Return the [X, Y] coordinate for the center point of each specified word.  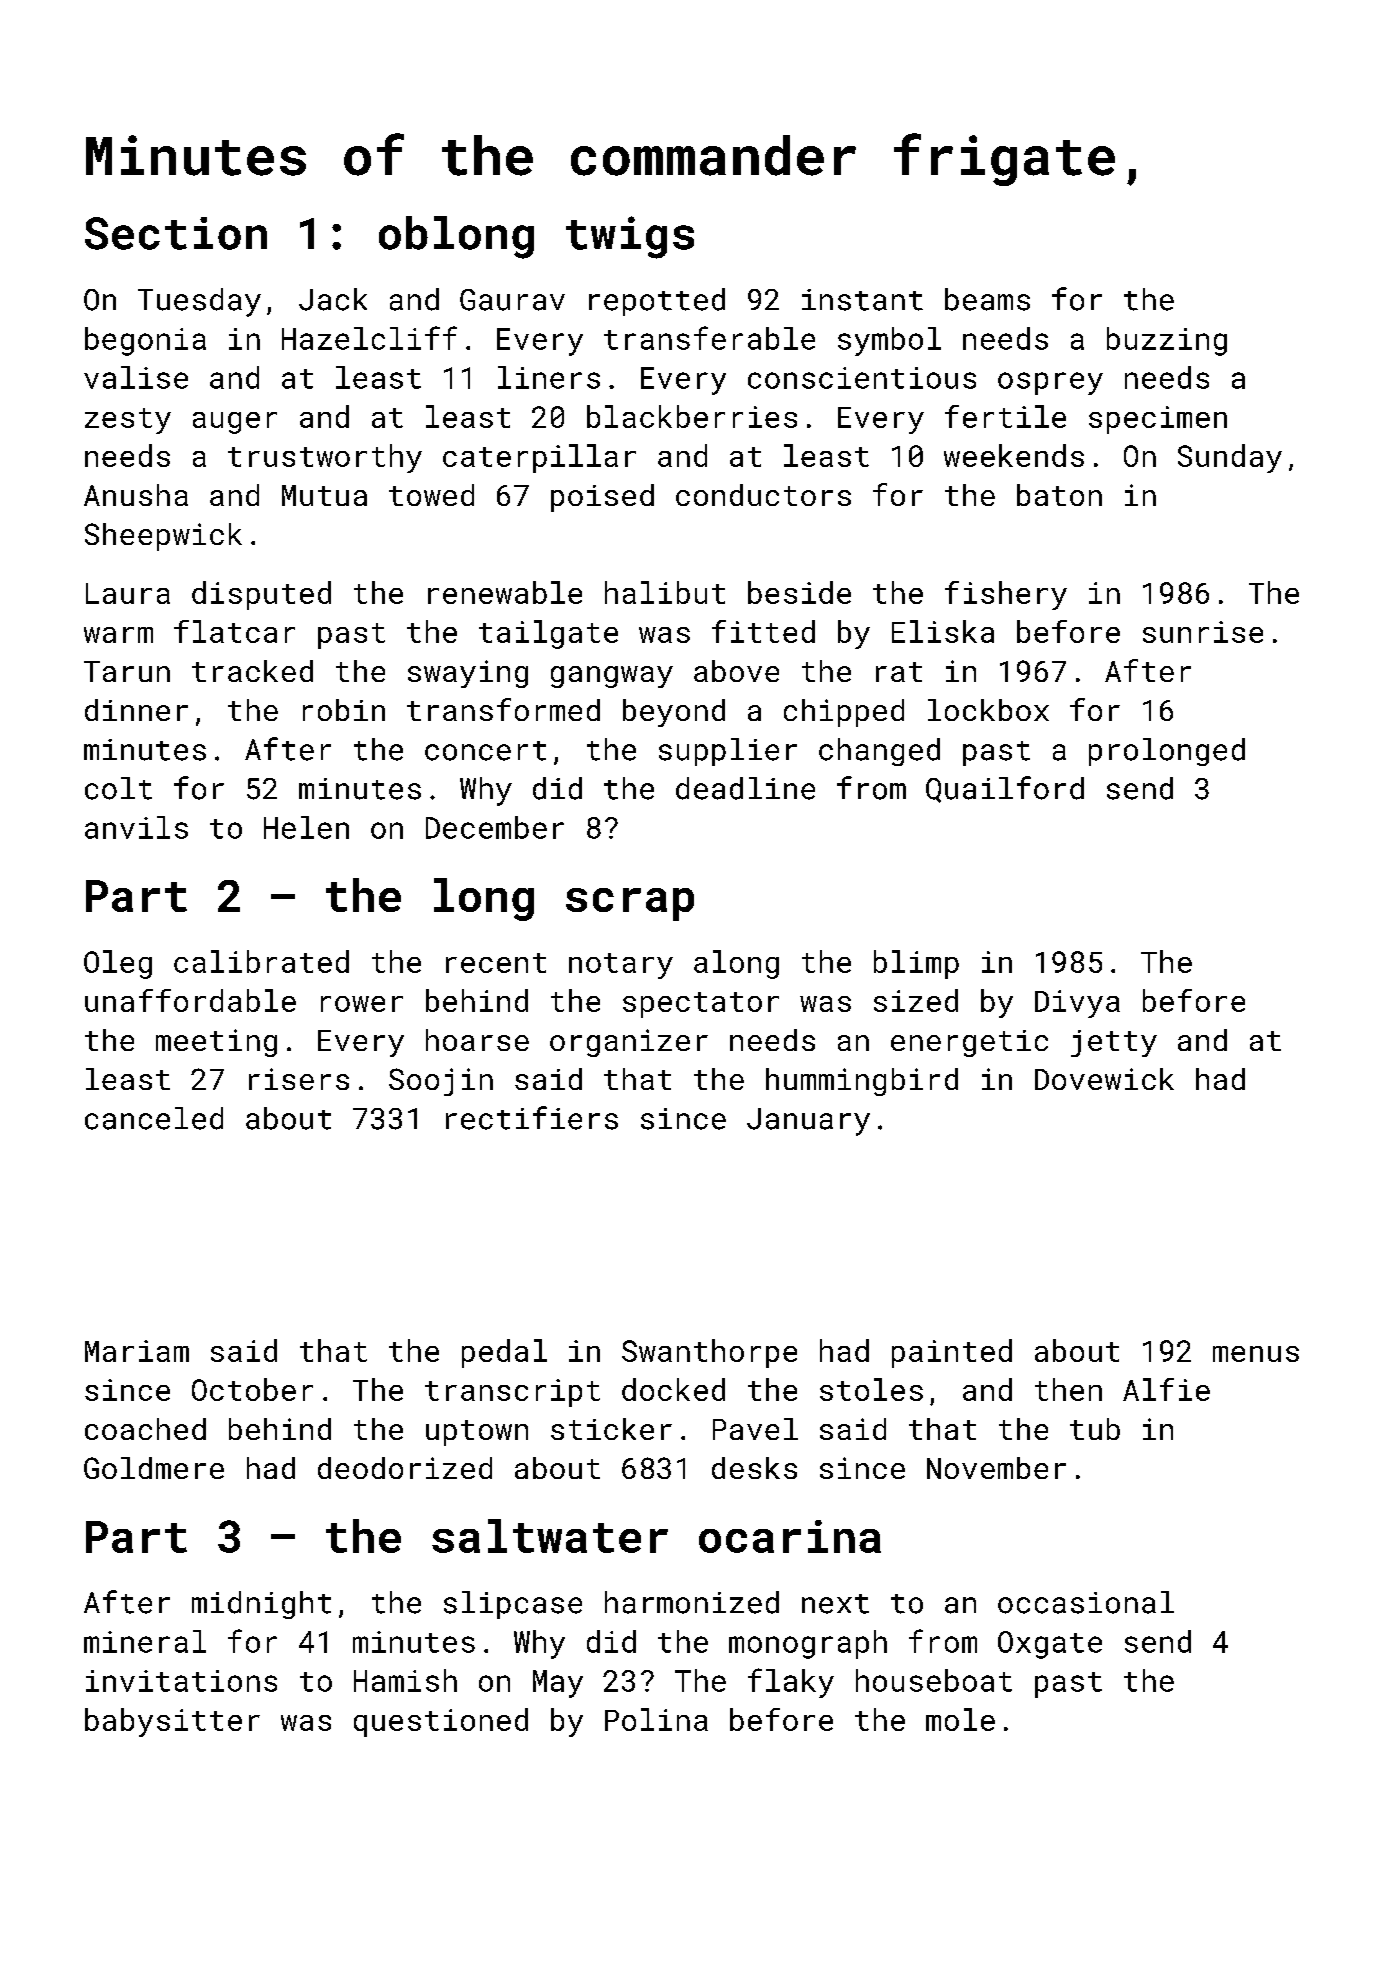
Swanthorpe [709, 1353]
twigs [630, 237]
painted [952, 1353]
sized [916, 1000]
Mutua [324, 495]
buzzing [1167, 341]
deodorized [405, 1468]
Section [176, 233]
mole [960, 1719]
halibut [665, 592]
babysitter [172, 1722]
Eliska [943, 631]
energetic [969, 1043]
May [558, 1684]
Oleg [118, 964]
